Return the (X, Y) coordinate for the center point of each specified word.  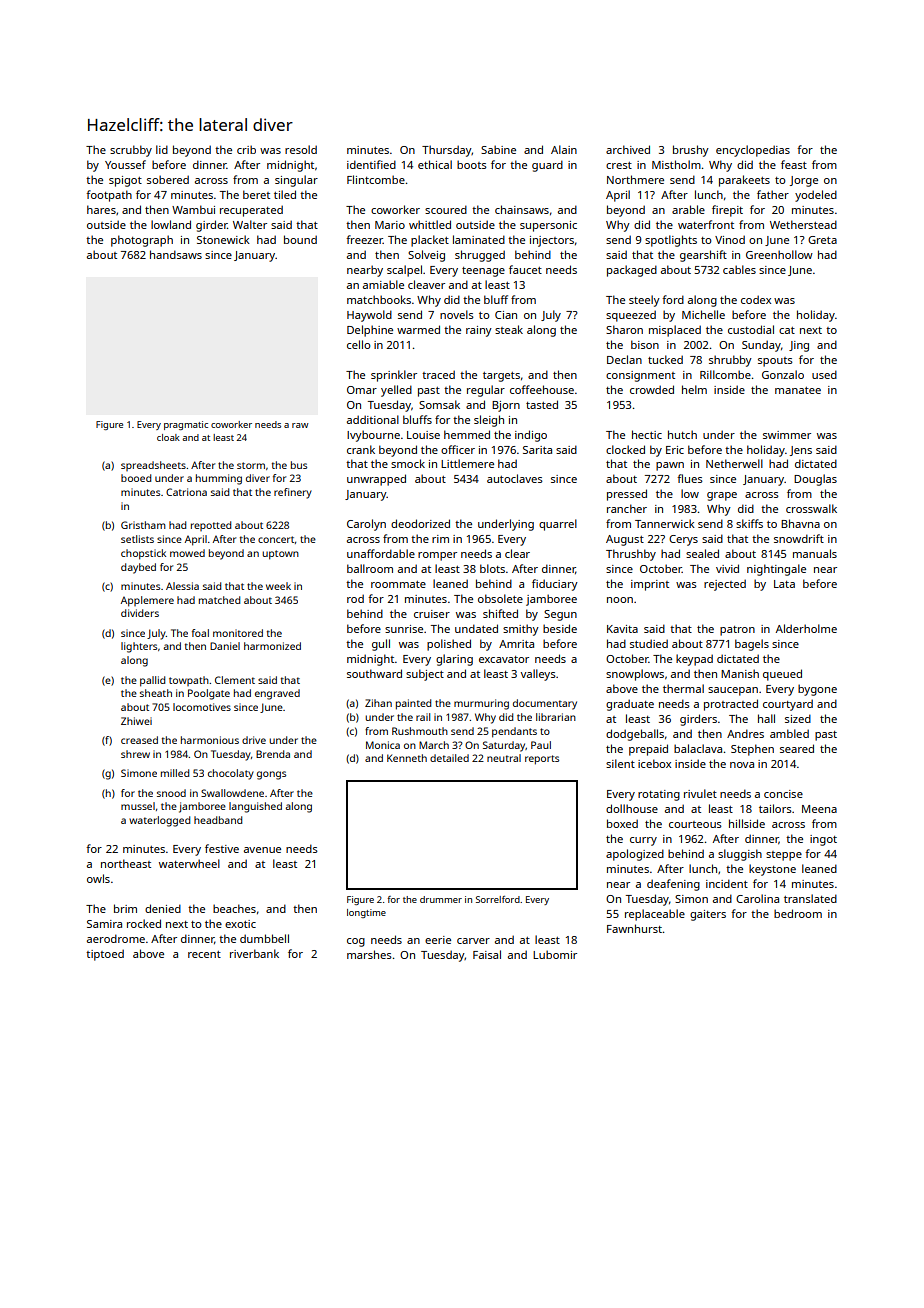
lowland (171, 224)
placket (430, 241)
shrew (135, 754)
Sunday (761, 346)
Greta (822, 240)
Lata (784, 584)
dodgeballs (635, 735)
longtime (366, 913)
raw (300, 425)
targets (501, 377)
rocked (144, 923)
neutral (504, 758)
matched (219, 600)
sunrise (404, 629)
